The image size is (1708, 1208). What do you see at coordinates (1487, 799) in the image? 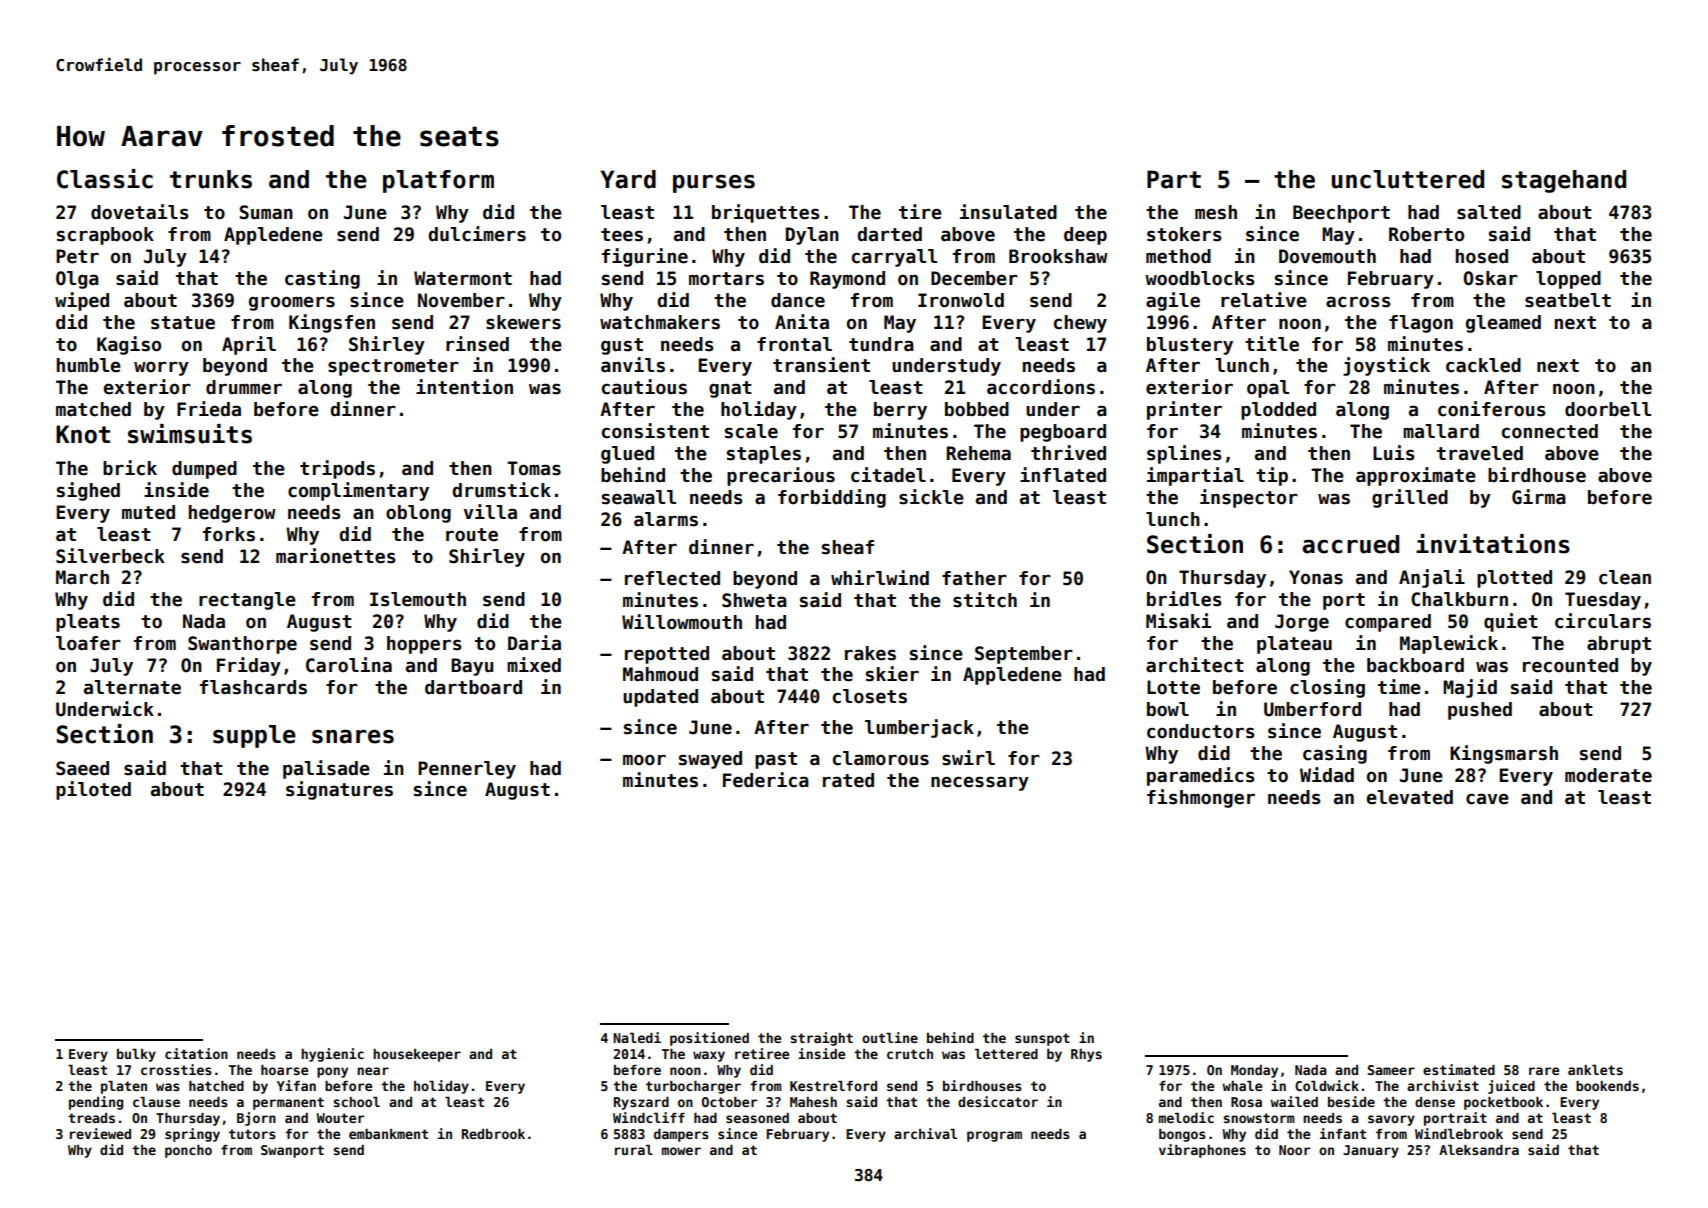
I see `cave` at bounding box center [1487, 799].
